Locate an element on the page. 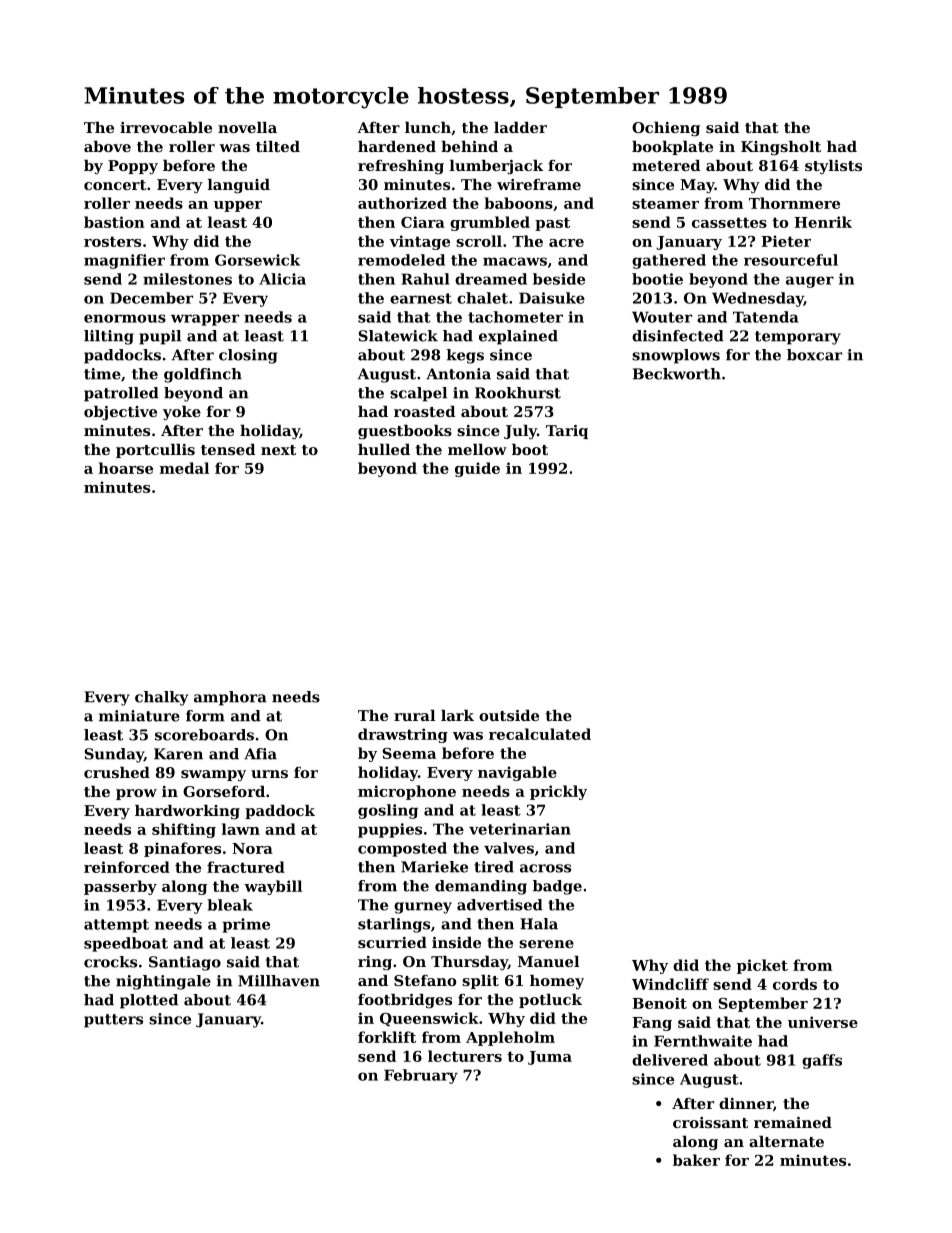  alternate is located at coordinates (786, 1141).
